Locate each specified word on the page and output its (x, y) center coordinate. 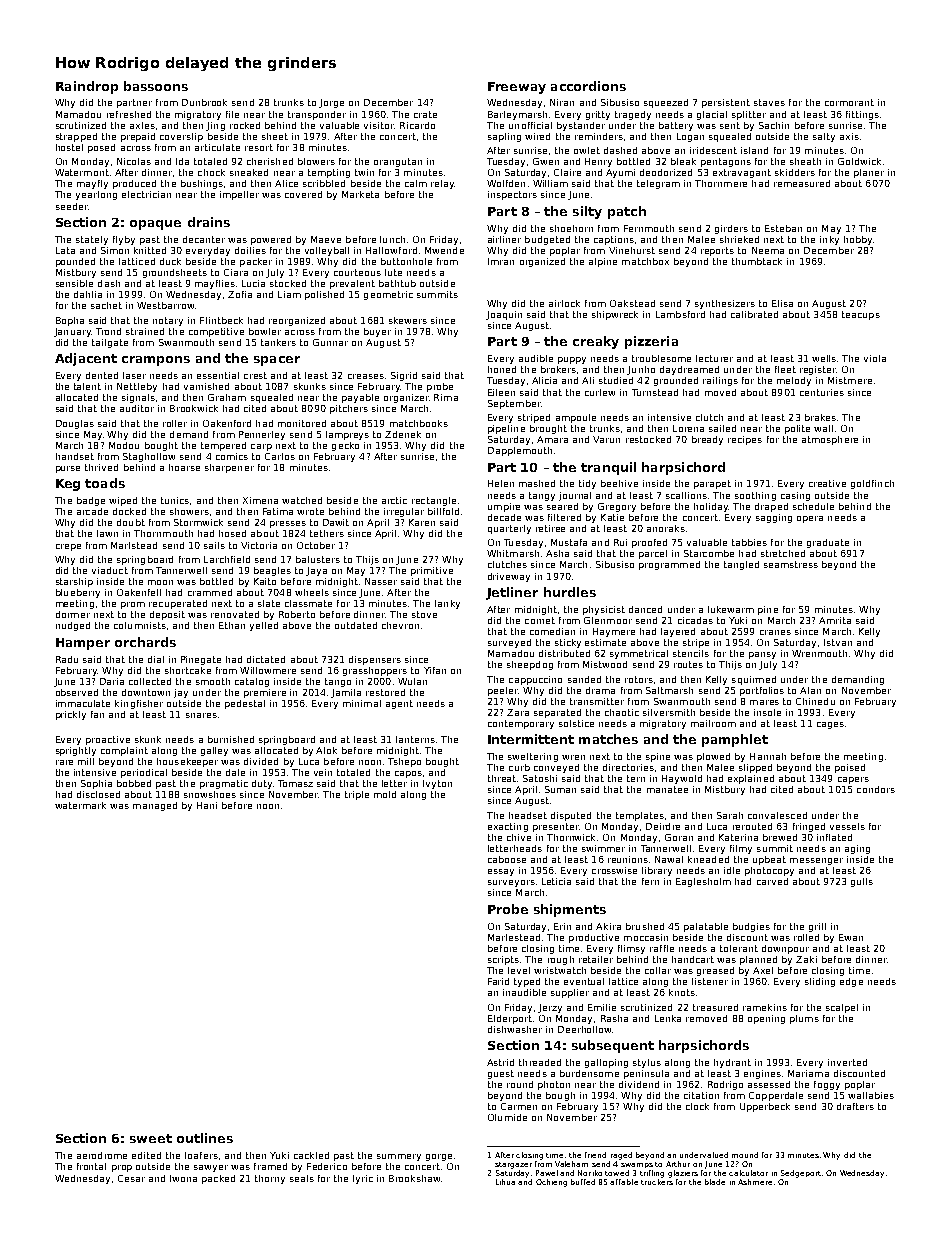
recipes (745, 440)
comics (232, 456)
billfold (443, 511)
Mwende (444, 250)
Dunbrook (204, 102)
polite (797, 429)
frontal (91, 1166)
